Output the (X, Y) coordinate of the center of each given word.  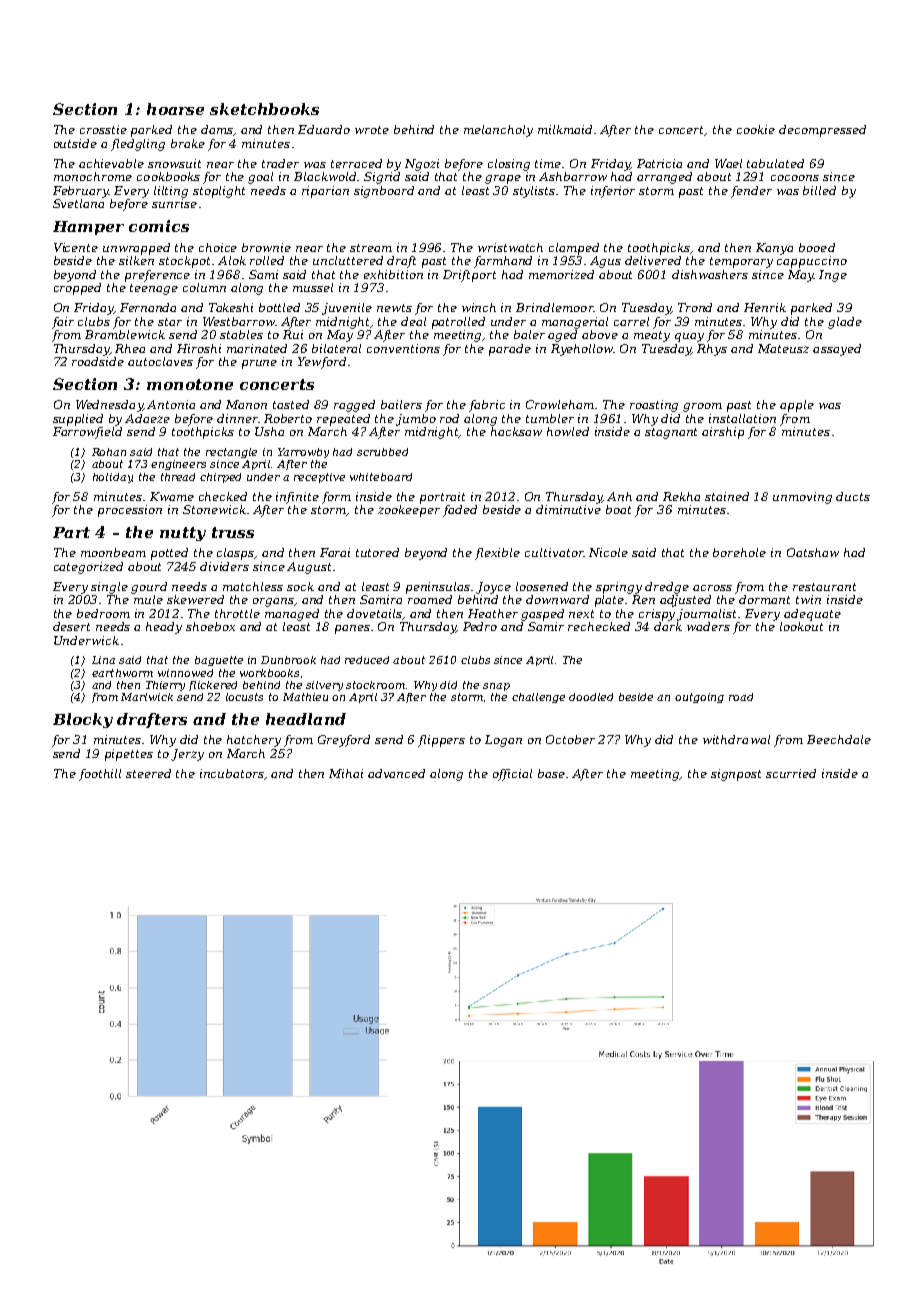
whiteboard (381, 477)
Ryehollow (582, 350)
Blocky (83, 720)
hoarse (175, 109)
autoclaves (160, 361)
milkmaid (565, 129)
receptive (319, 478)
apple (797, 406)
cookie (756, 129)
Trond (695, 307)
